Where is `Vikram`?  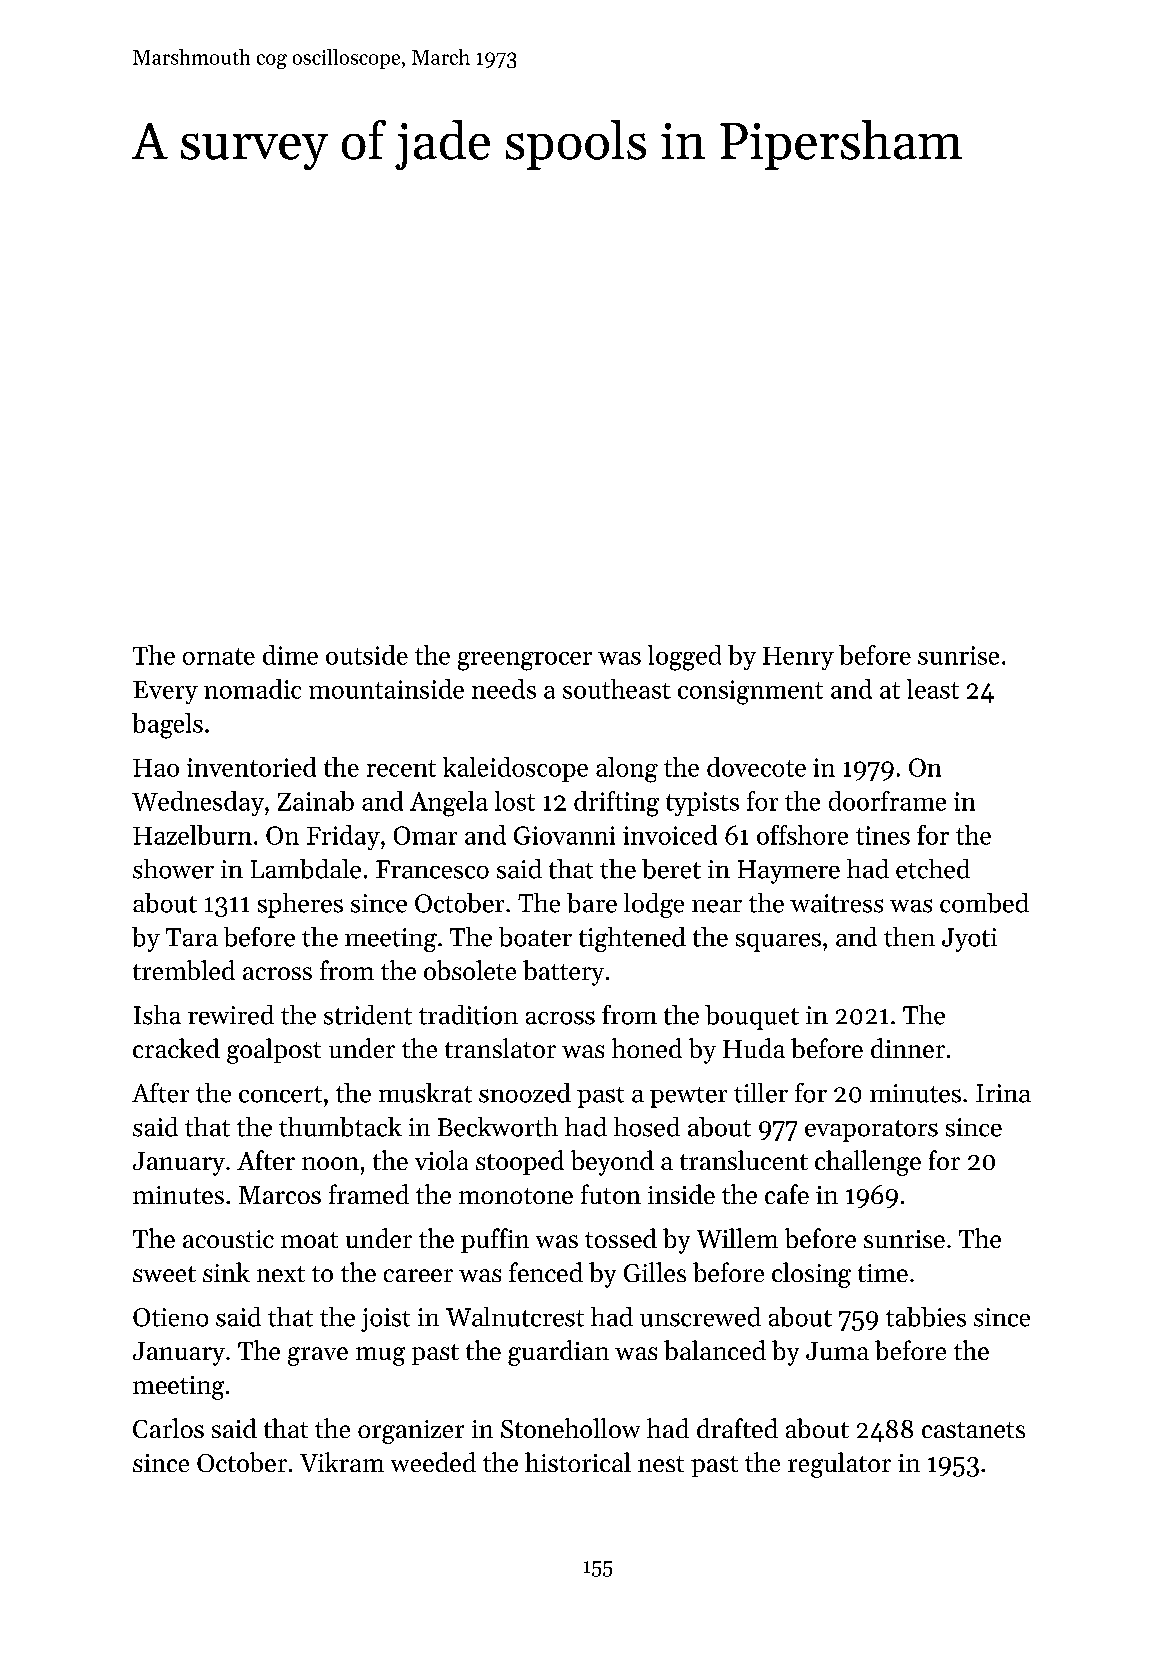
Vikram is located at coordinates (342, 1462).
